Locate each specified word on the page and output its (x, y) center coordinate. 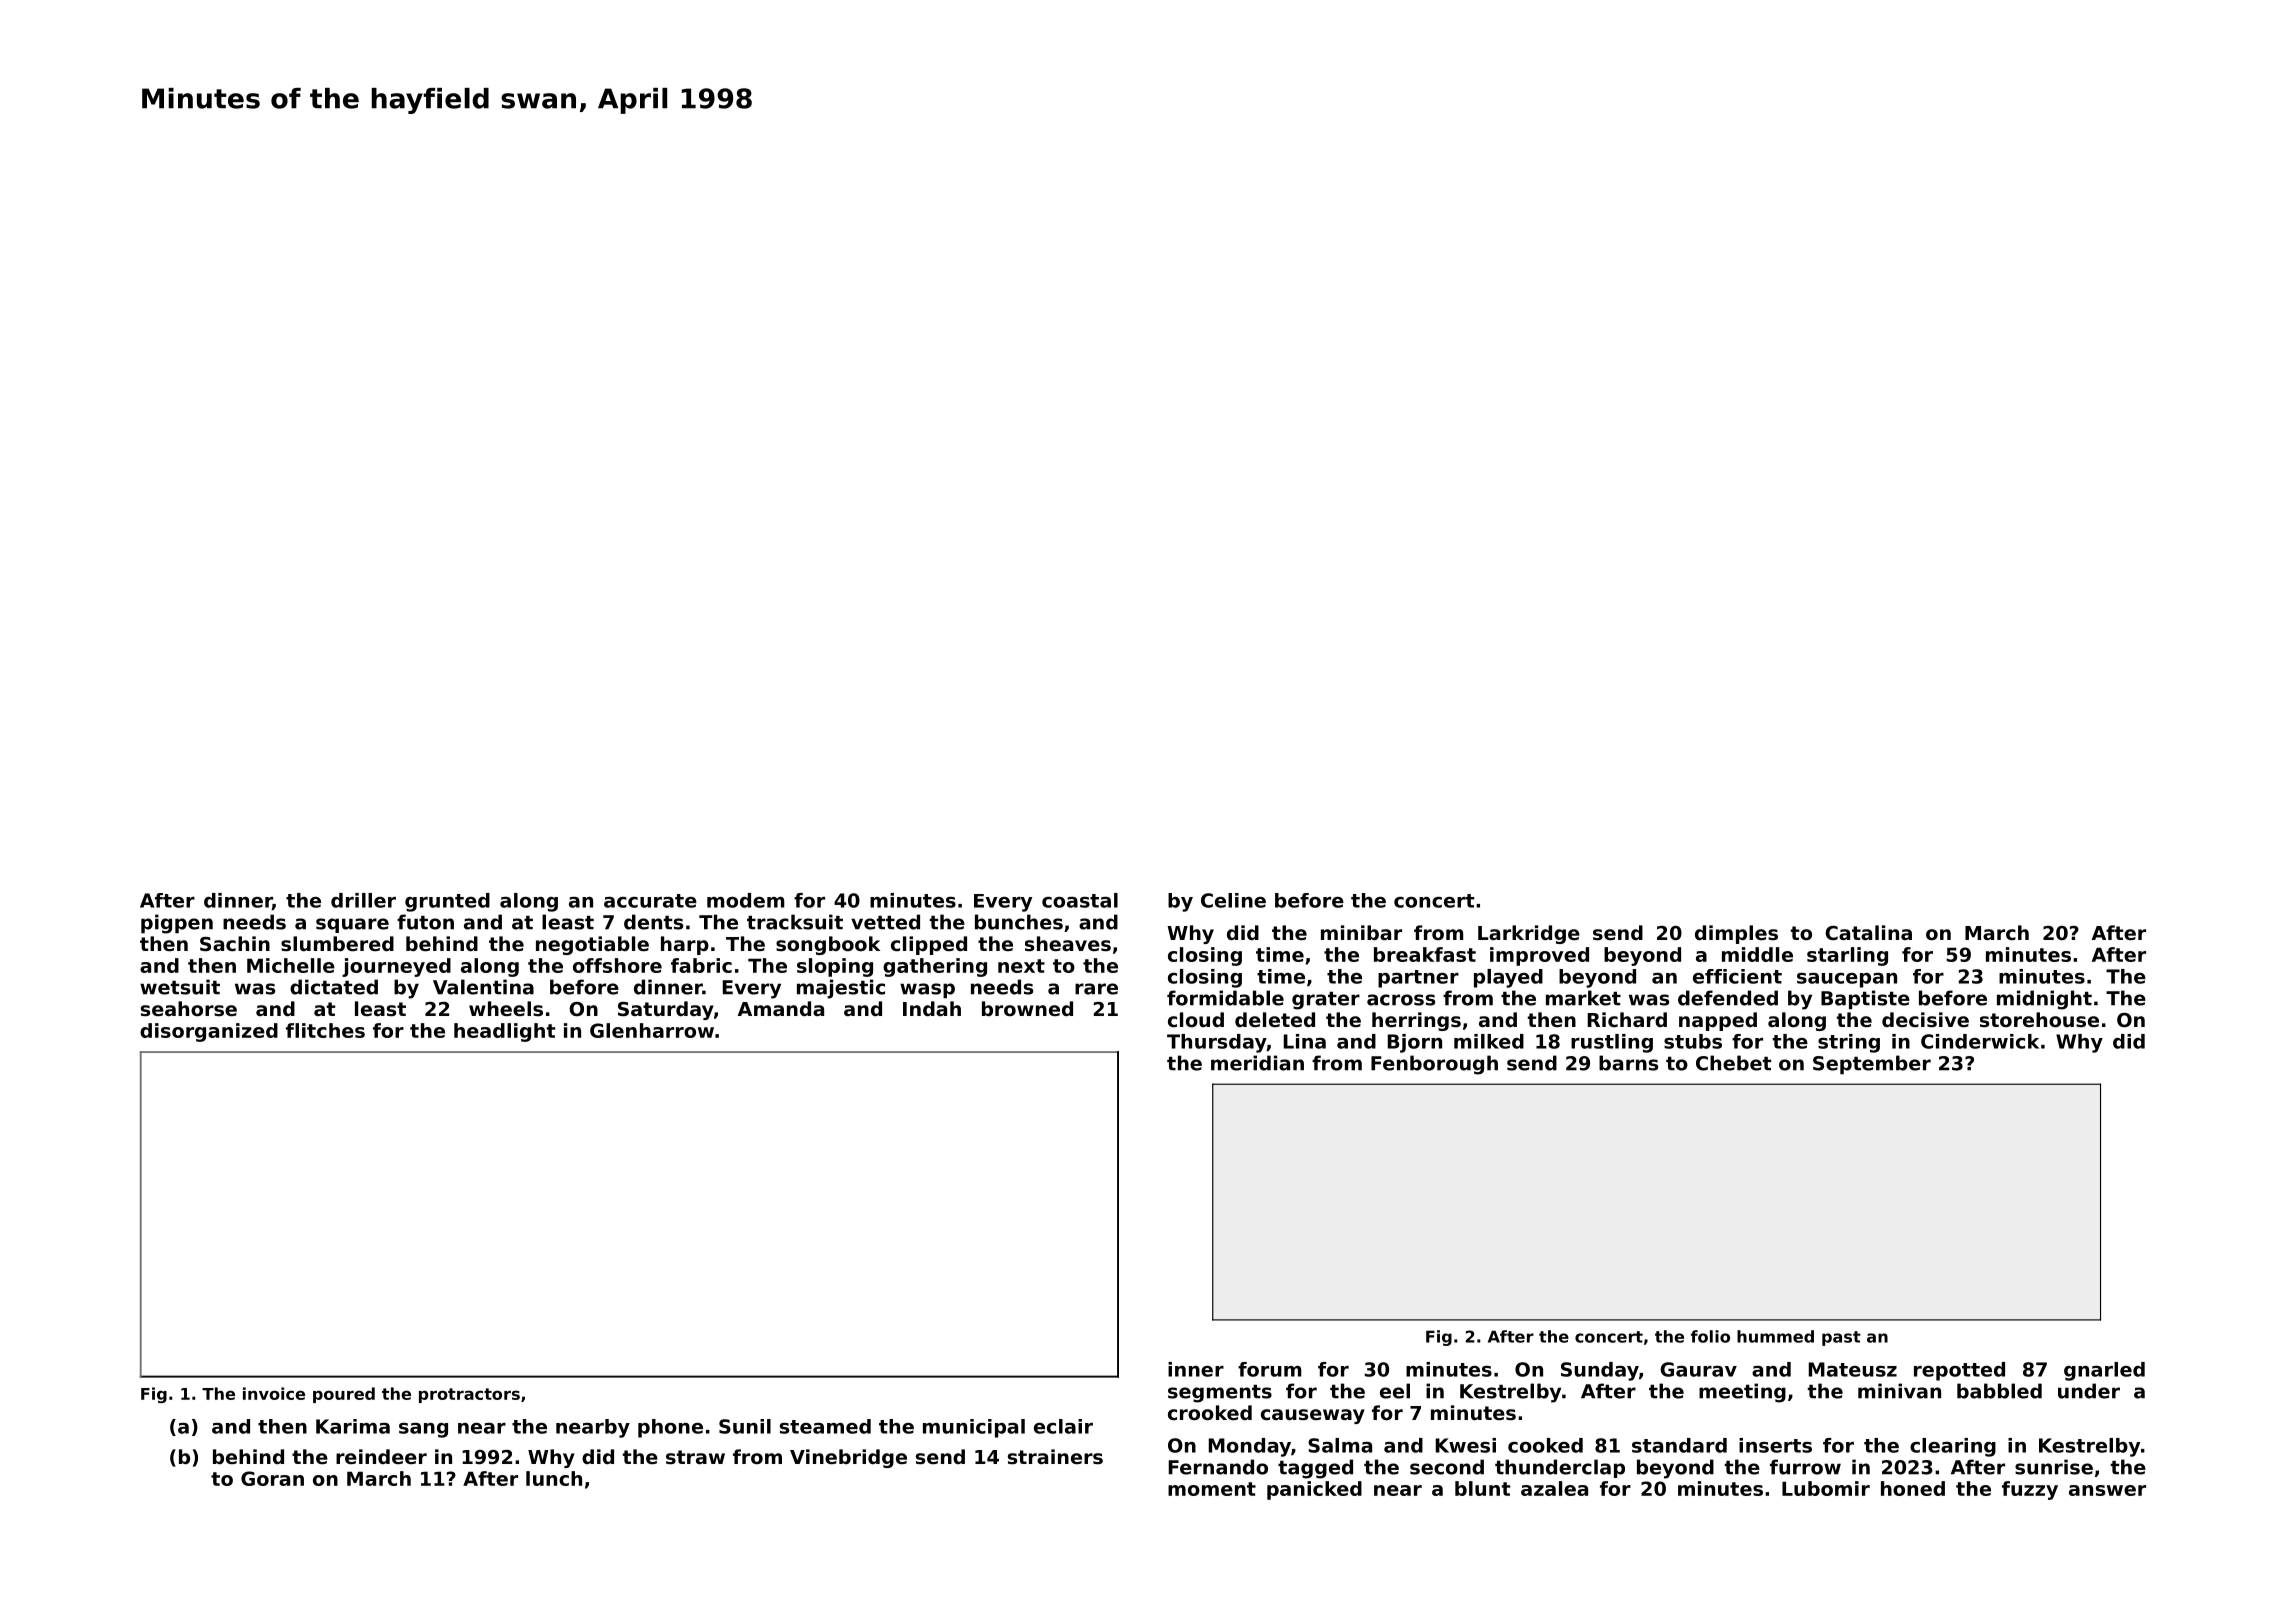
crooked (1210, 1412)
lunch (554, 1478)
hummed (1775, 1336)
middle (1757, 954)
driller (363, 900)
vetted (885, 922)
